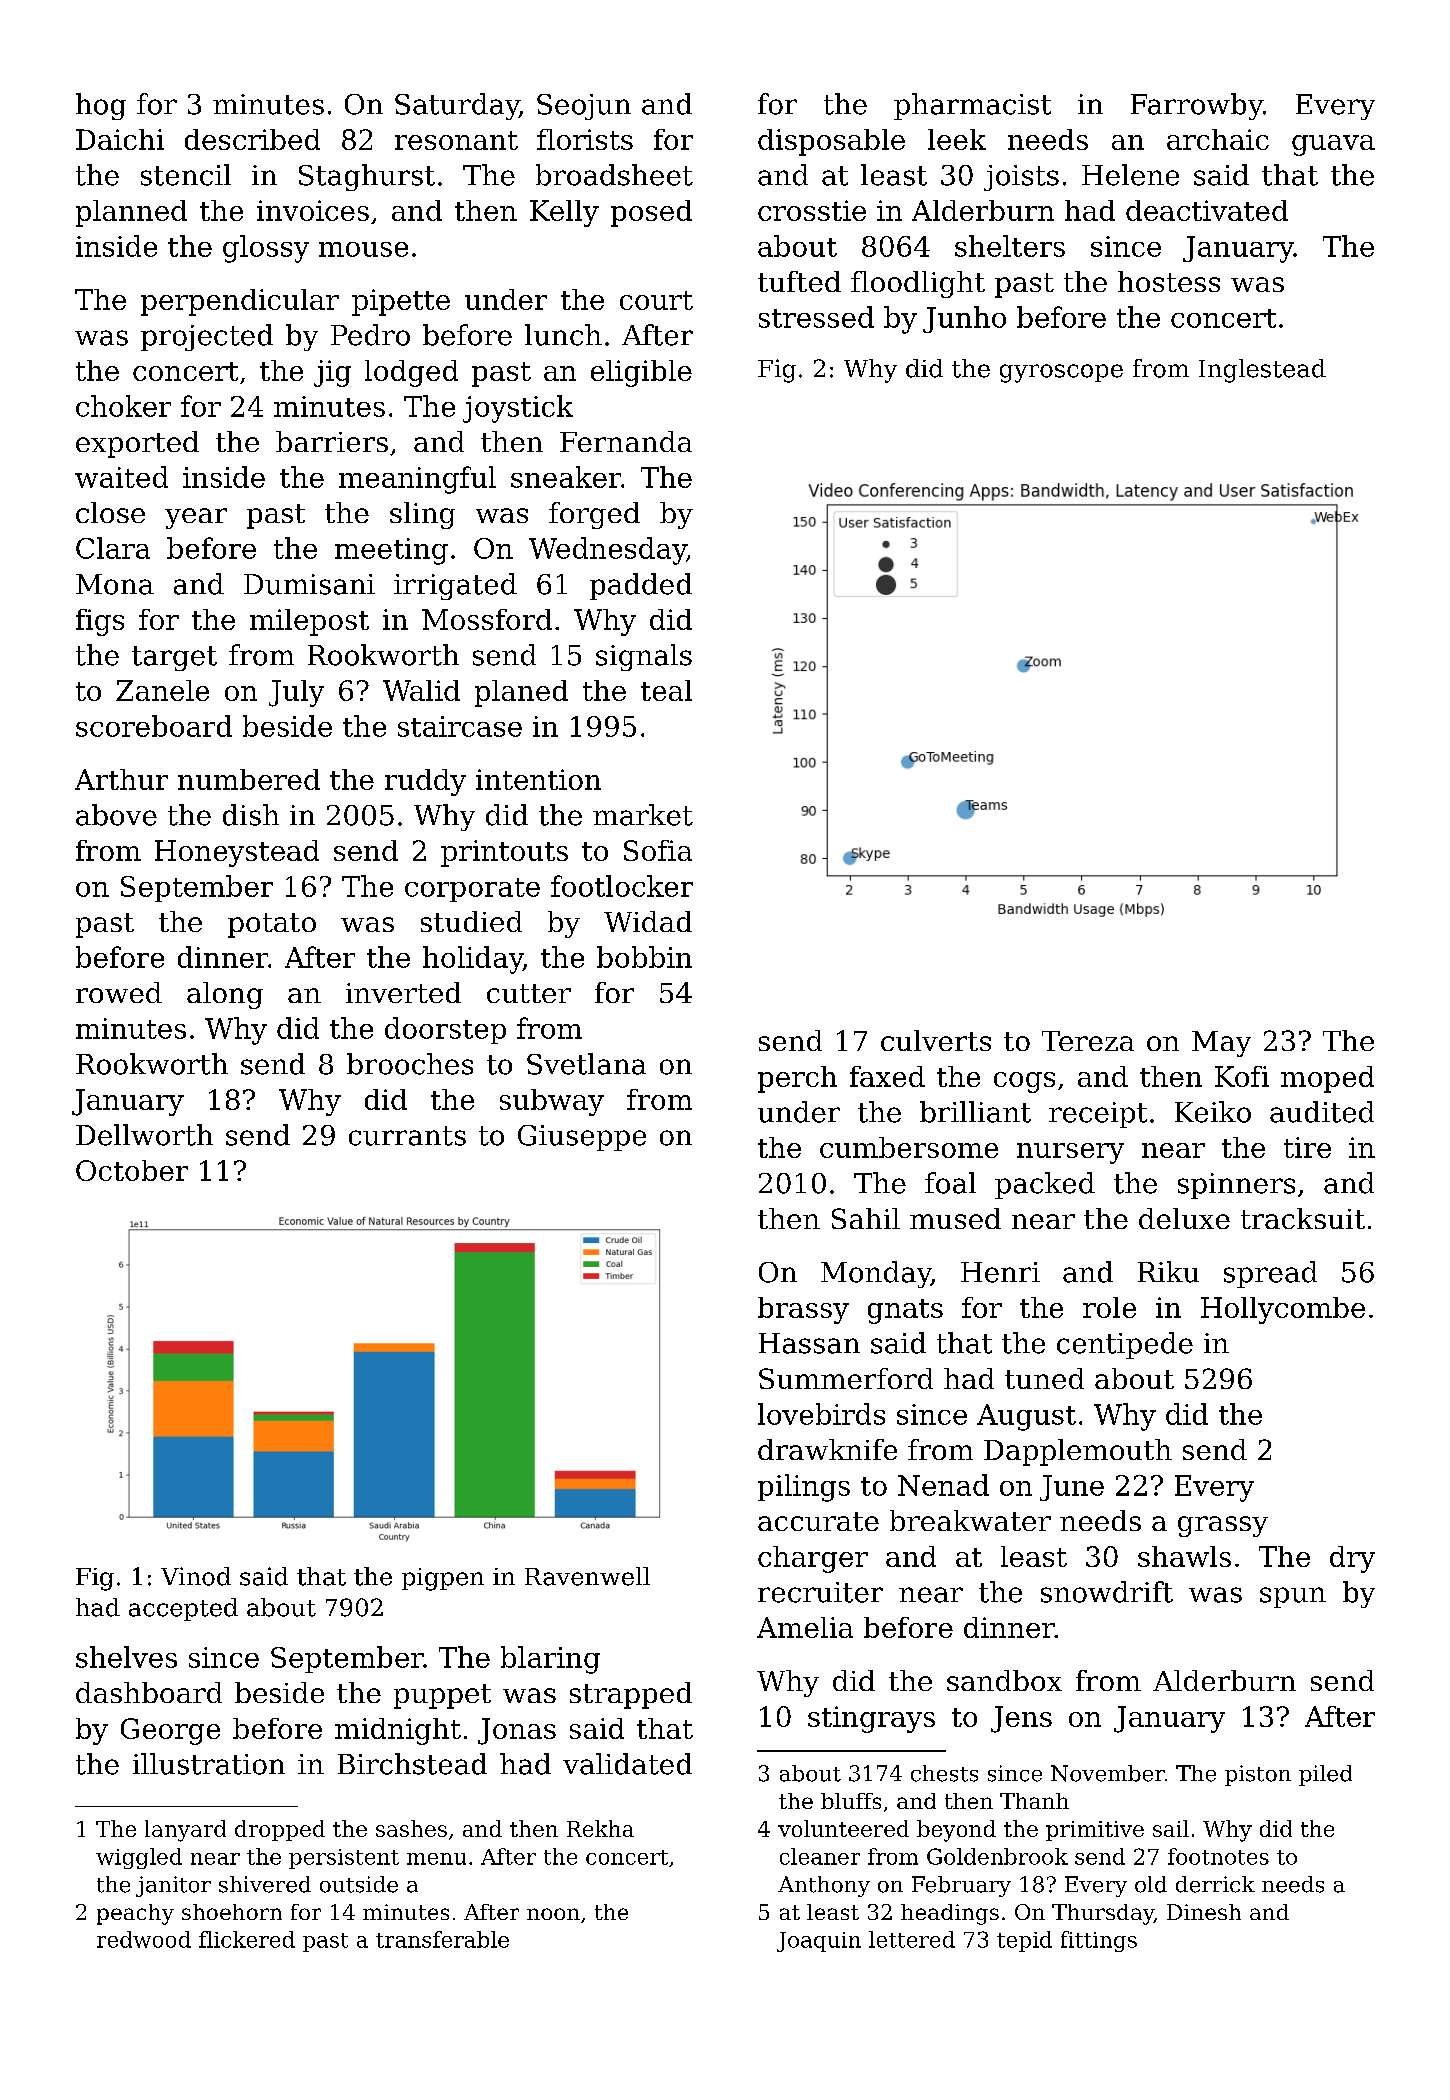 The image size is (1450, 2100). Describe the element at coordinates (1262, 371) in the screenshot. I see `Inglestead` at that location.
